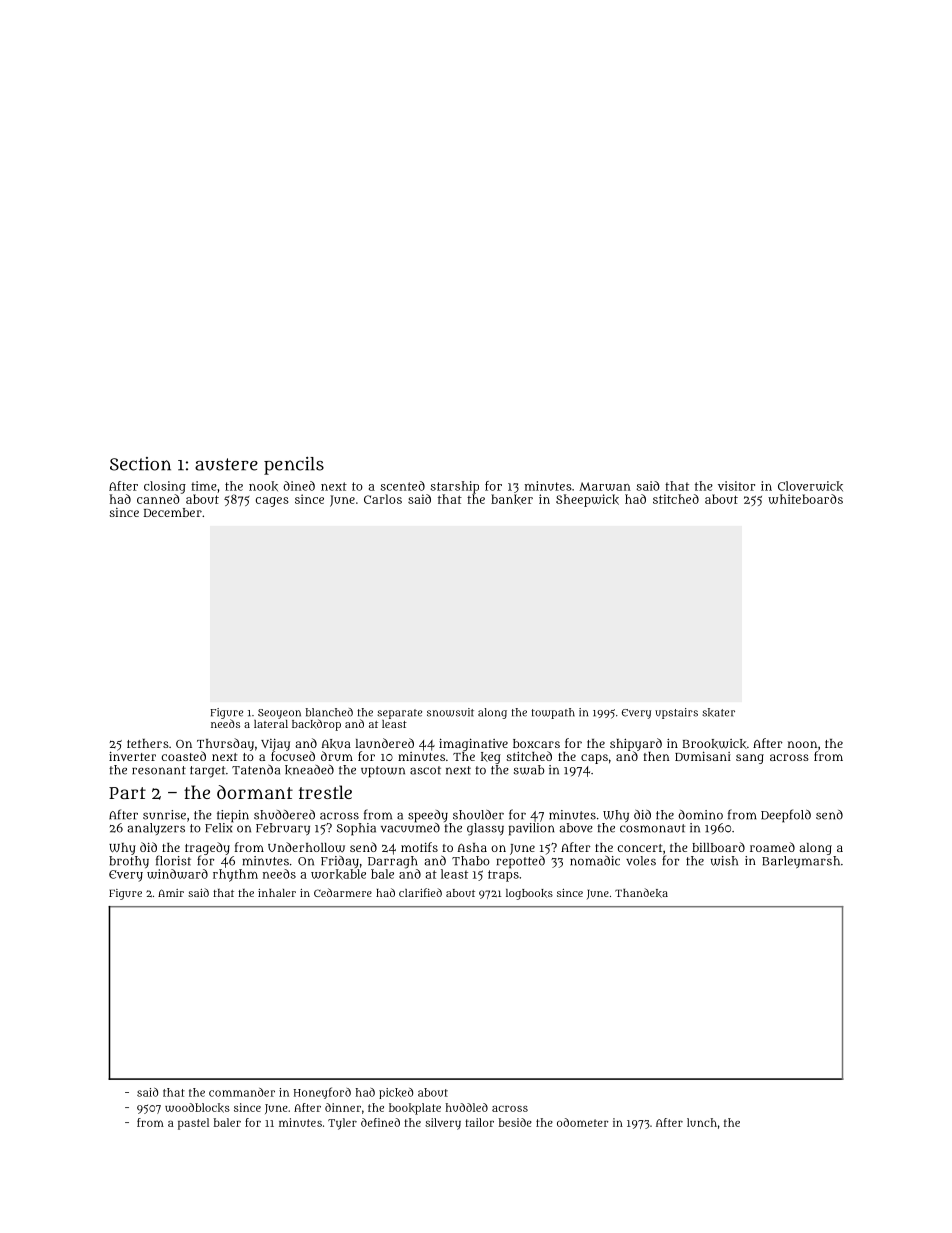 This document has height=1233, width=952. What do you see at coordinates (583, 1122) in the document?
I see `odometer` at bounding box center [583, 1122].
